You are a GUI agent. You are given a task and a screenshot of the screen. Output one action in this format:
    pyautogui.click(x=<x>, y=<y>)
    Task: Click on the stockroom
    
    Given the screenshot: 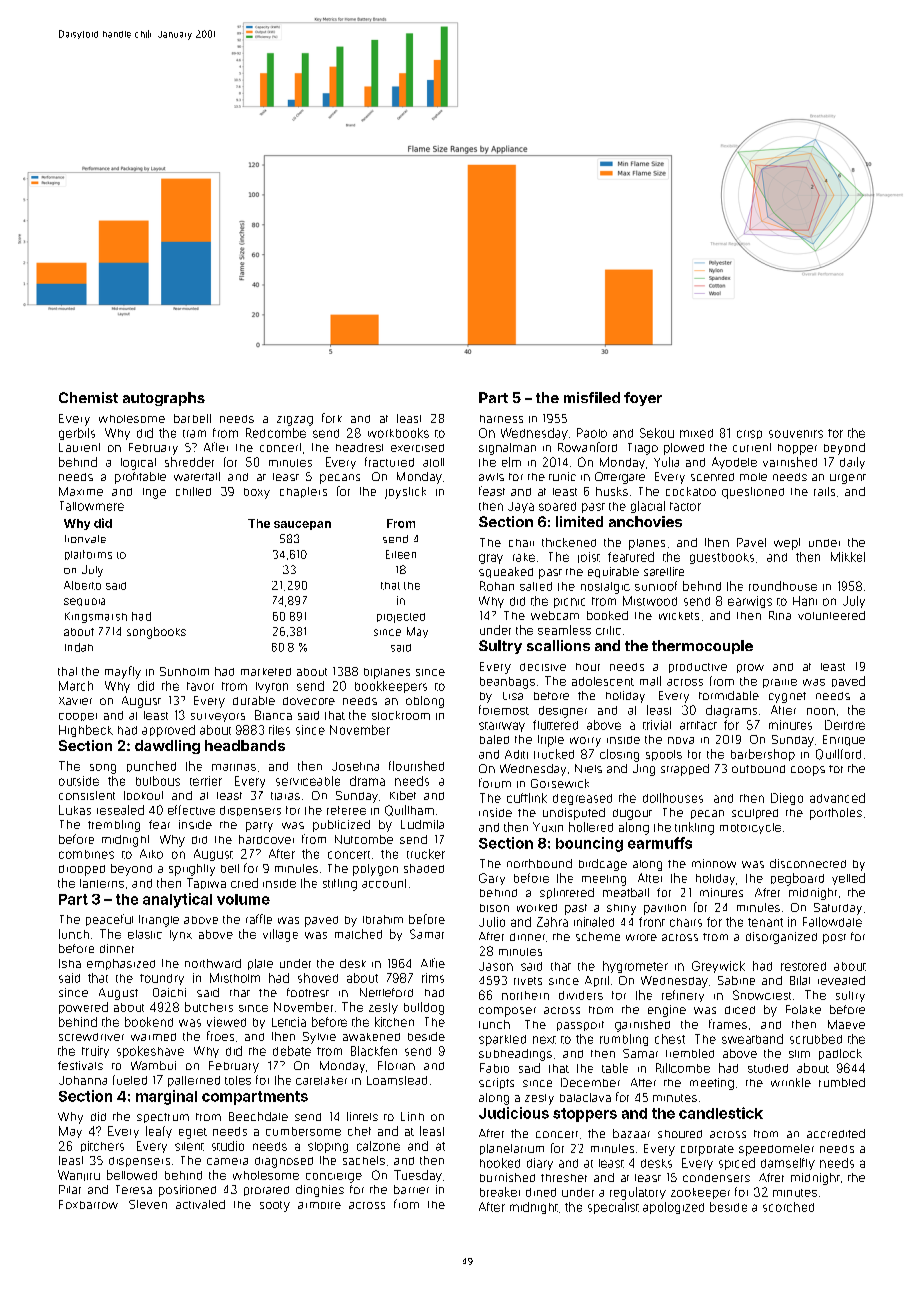 What is the action you would take?
    pyautogui.click(x=401, y=715)
